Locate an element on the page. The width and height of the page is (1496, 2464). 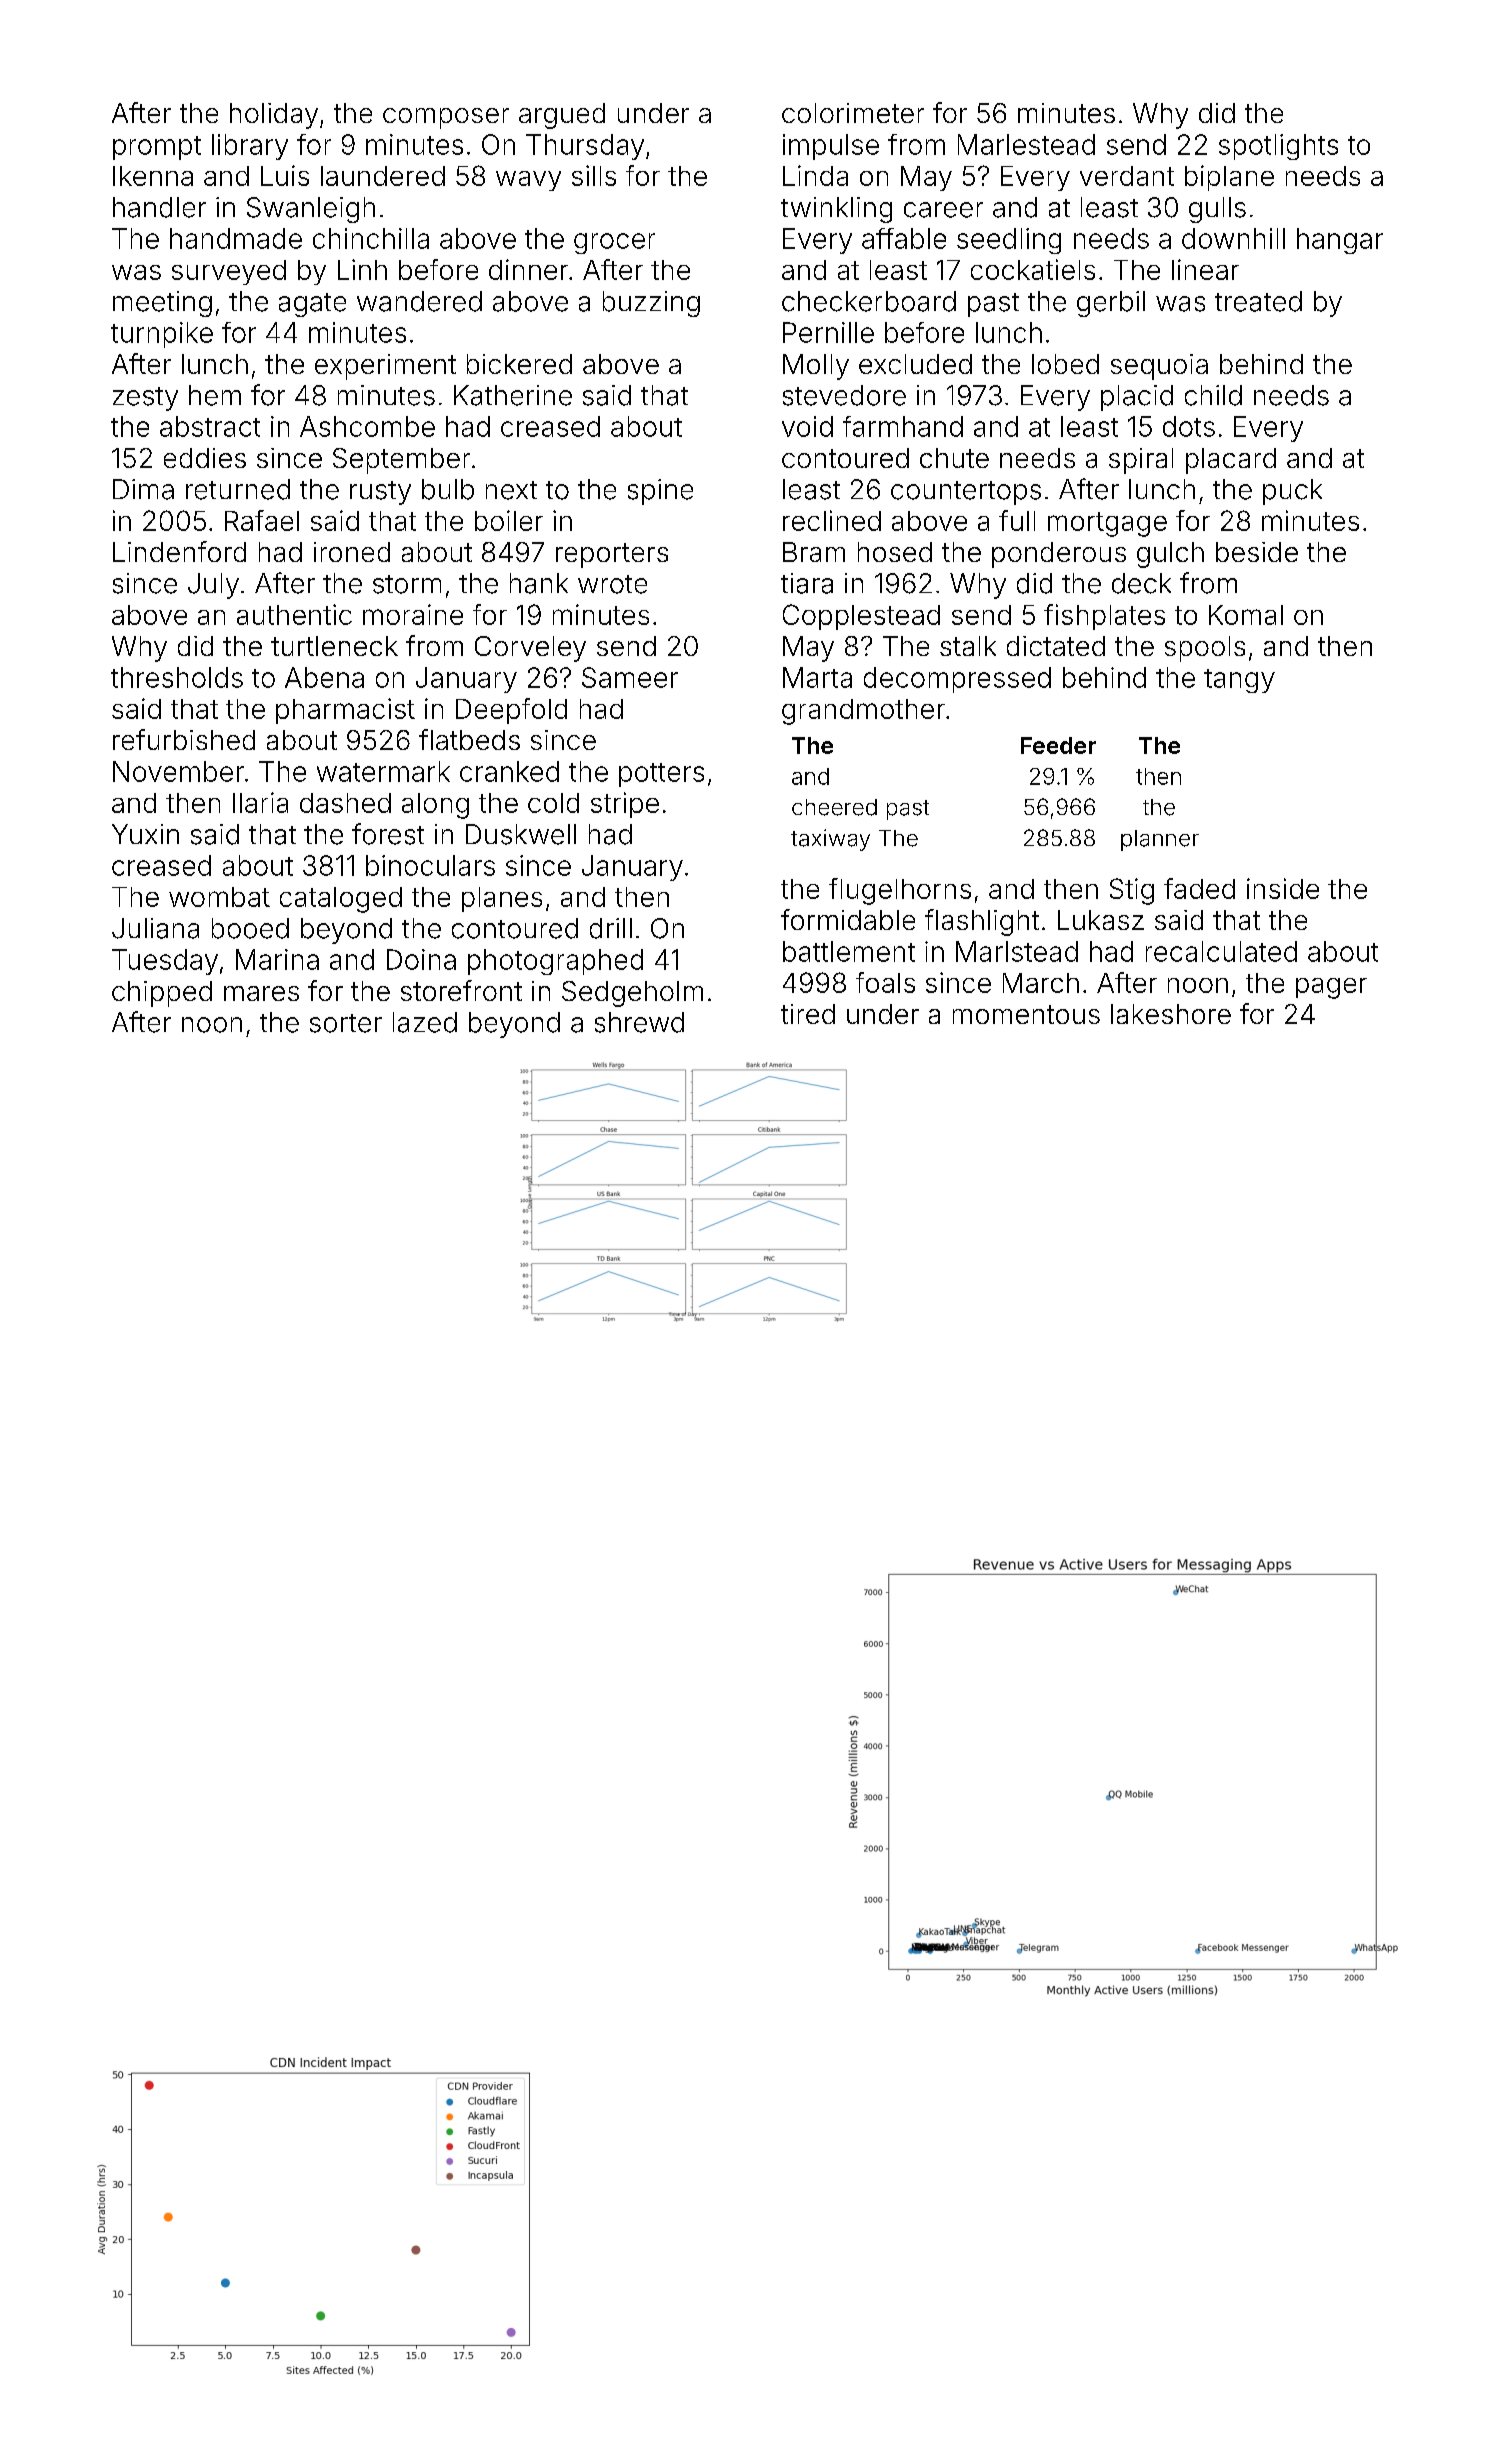
gerbil is located at coordinates (1111, 304).
